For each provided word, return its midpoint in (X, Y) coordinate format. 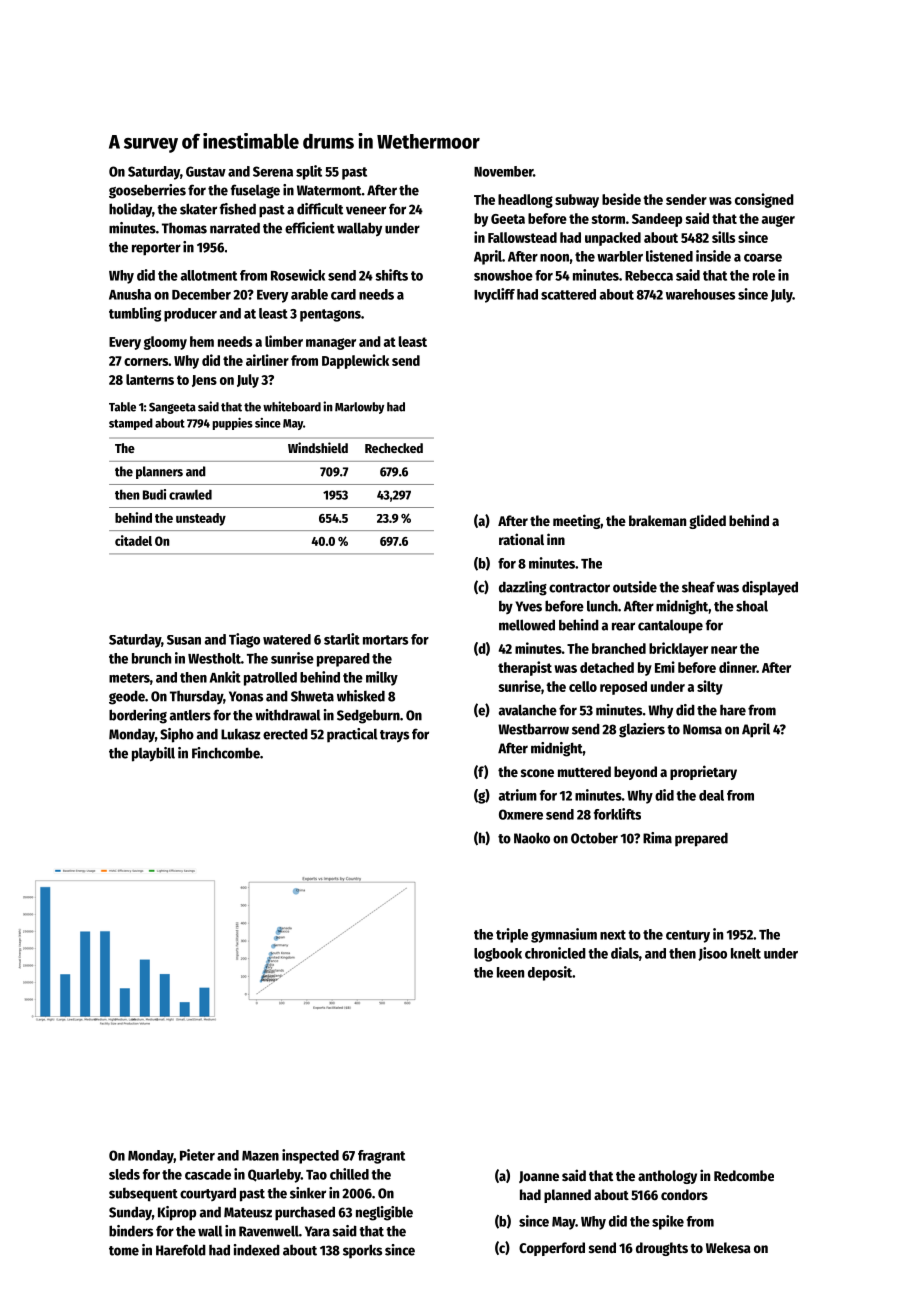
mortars (385, 640)
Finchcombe (226, 753)
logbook (498, 955)
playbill (153, 754)
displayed (770, 588)
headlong (525, 201)
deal (711, 795)
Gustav (206, 171)
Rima (657, 838)
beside (621, 199)
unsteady (201, 519)
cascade (208, 1174)
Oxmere (521, 814)
